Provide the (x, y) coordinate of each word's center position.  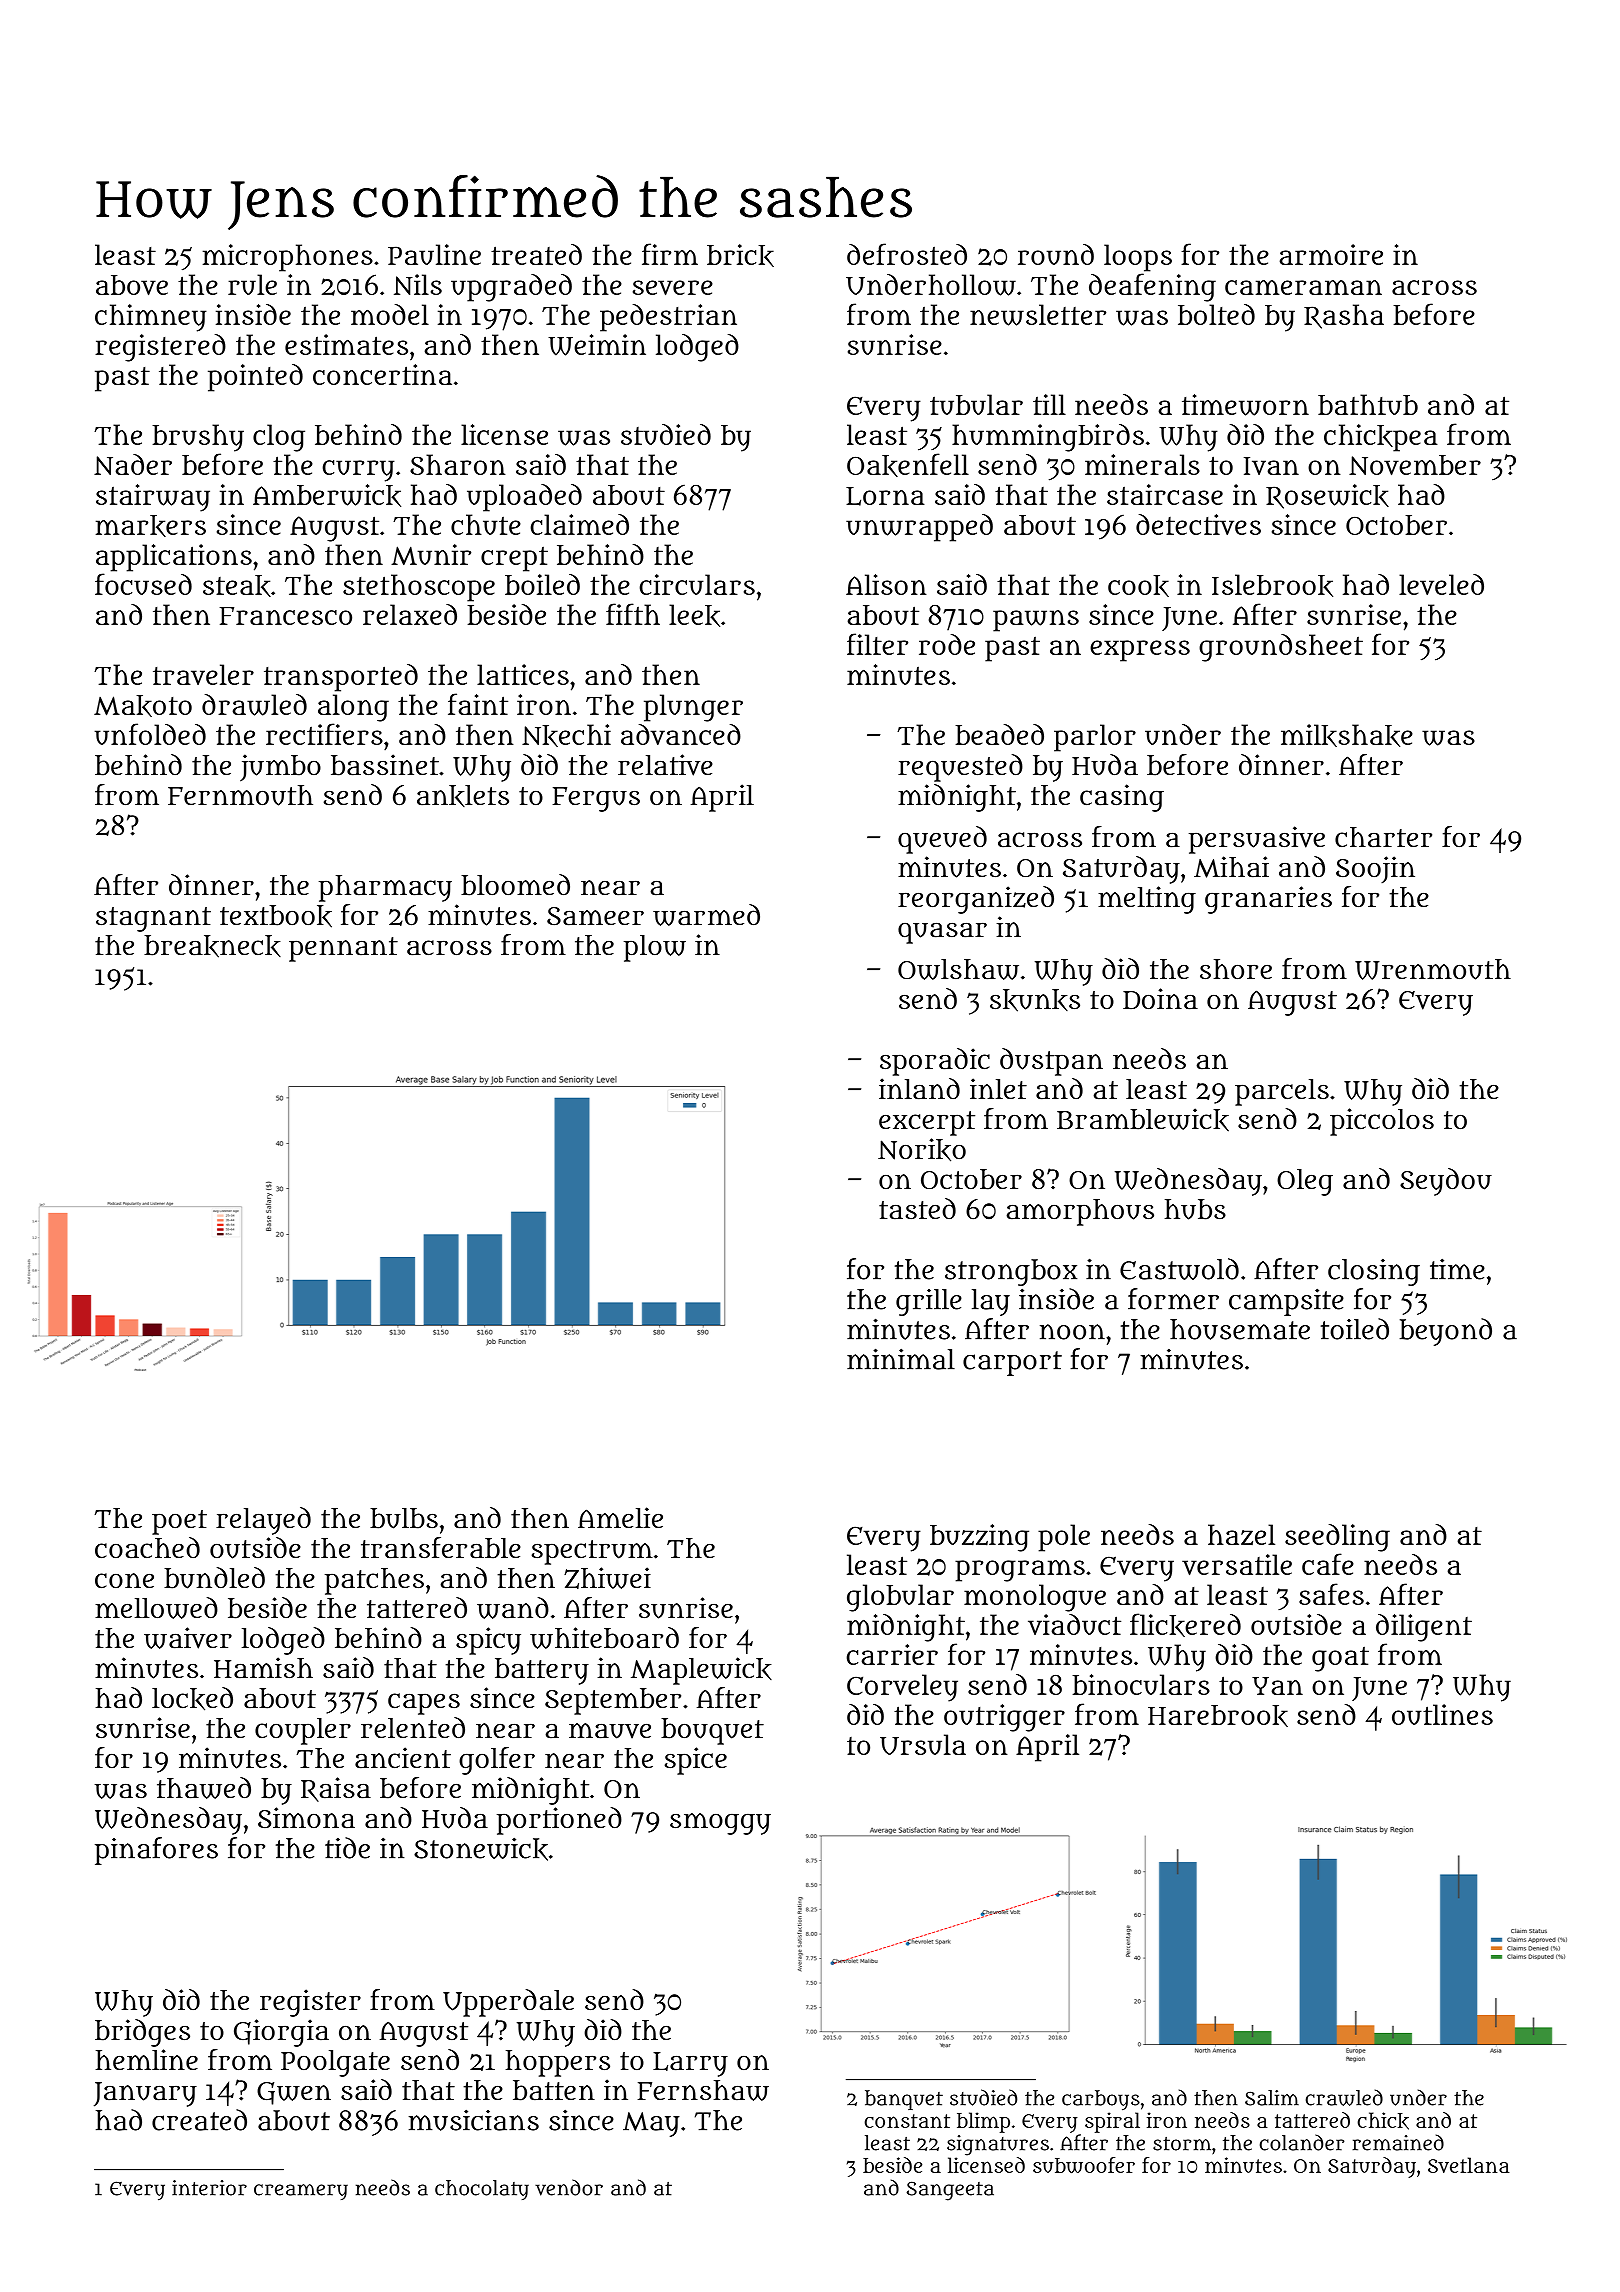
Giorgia (281, 2033)
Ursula (923, 1744)
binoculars (1141, 1684)
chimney (151, 318)
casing (1122, 798)
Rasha (1344, 316)
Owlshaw (958, 969)
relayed (263, 1521)
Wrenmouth (1433, 969)
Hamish (263, 1668)
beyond (1446, 1332)
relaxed (410, 614)
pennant (343, 949)
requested (960, 768)
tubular (976, 404)
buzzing (979, 1538)
